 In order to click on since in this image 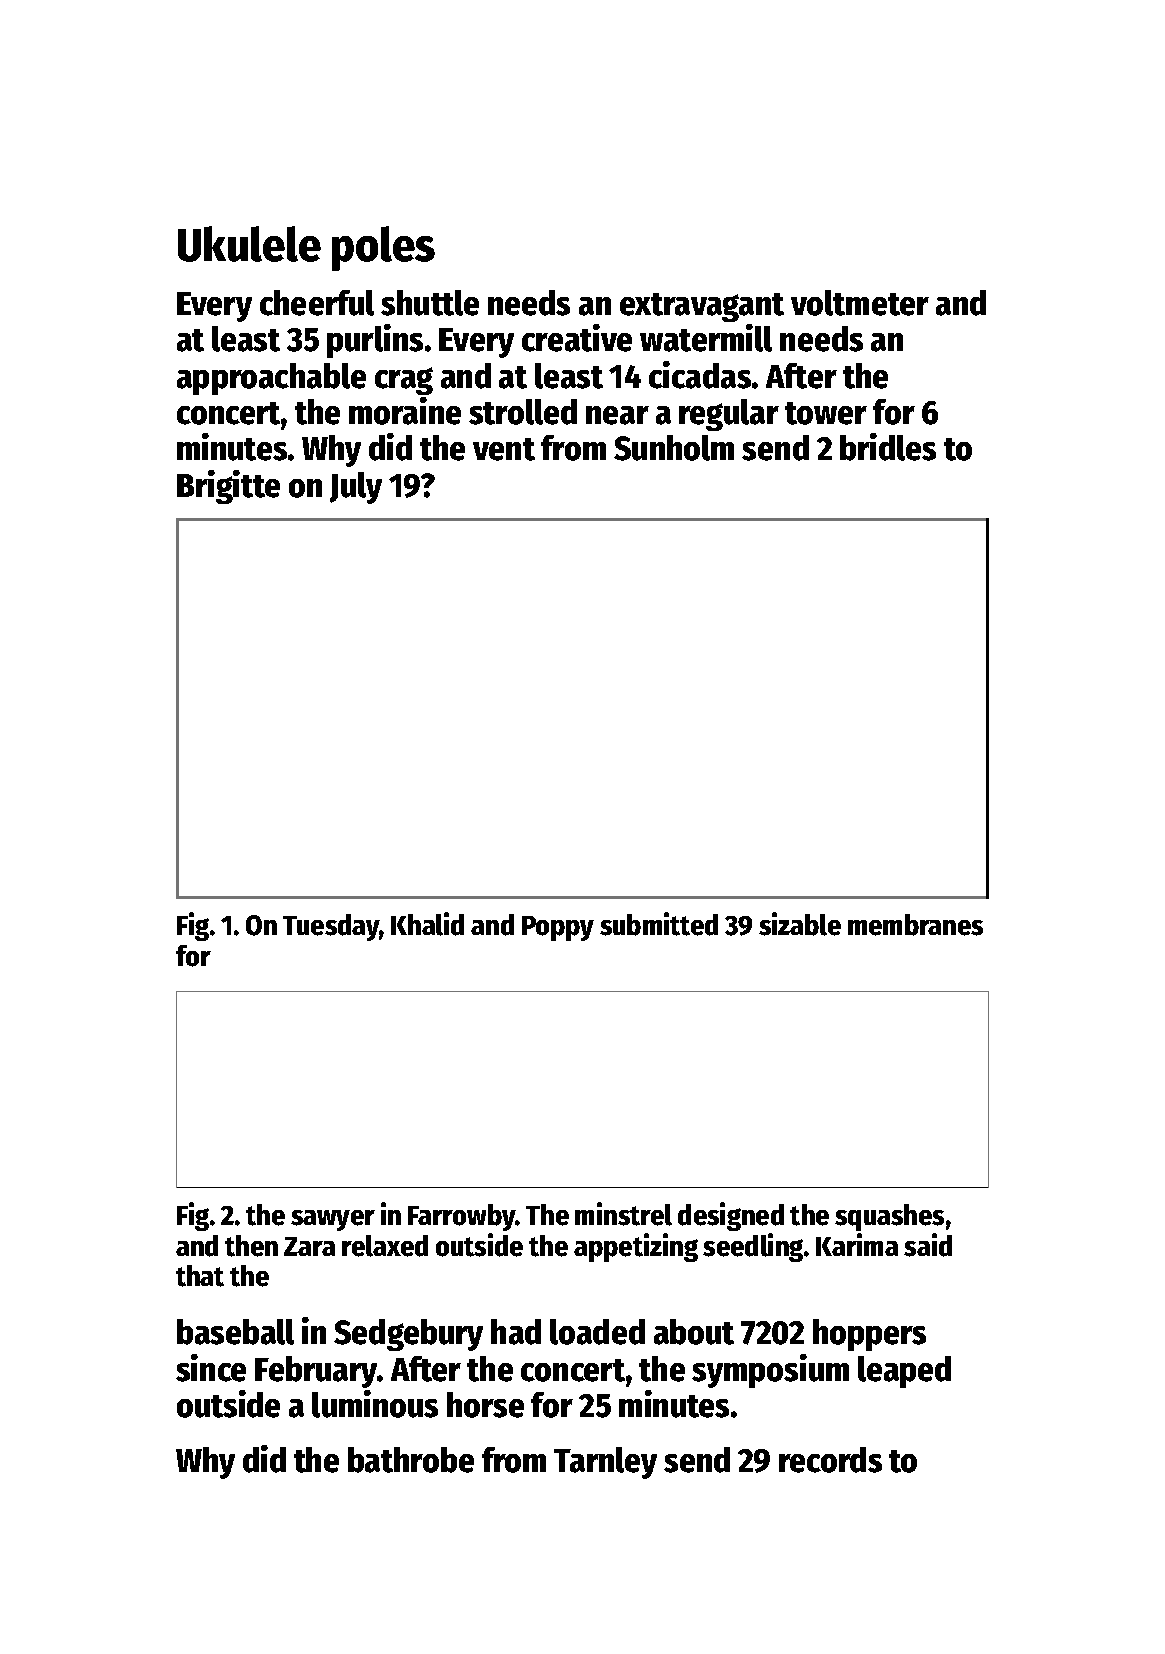, I will do `click(211, 1368)`.
